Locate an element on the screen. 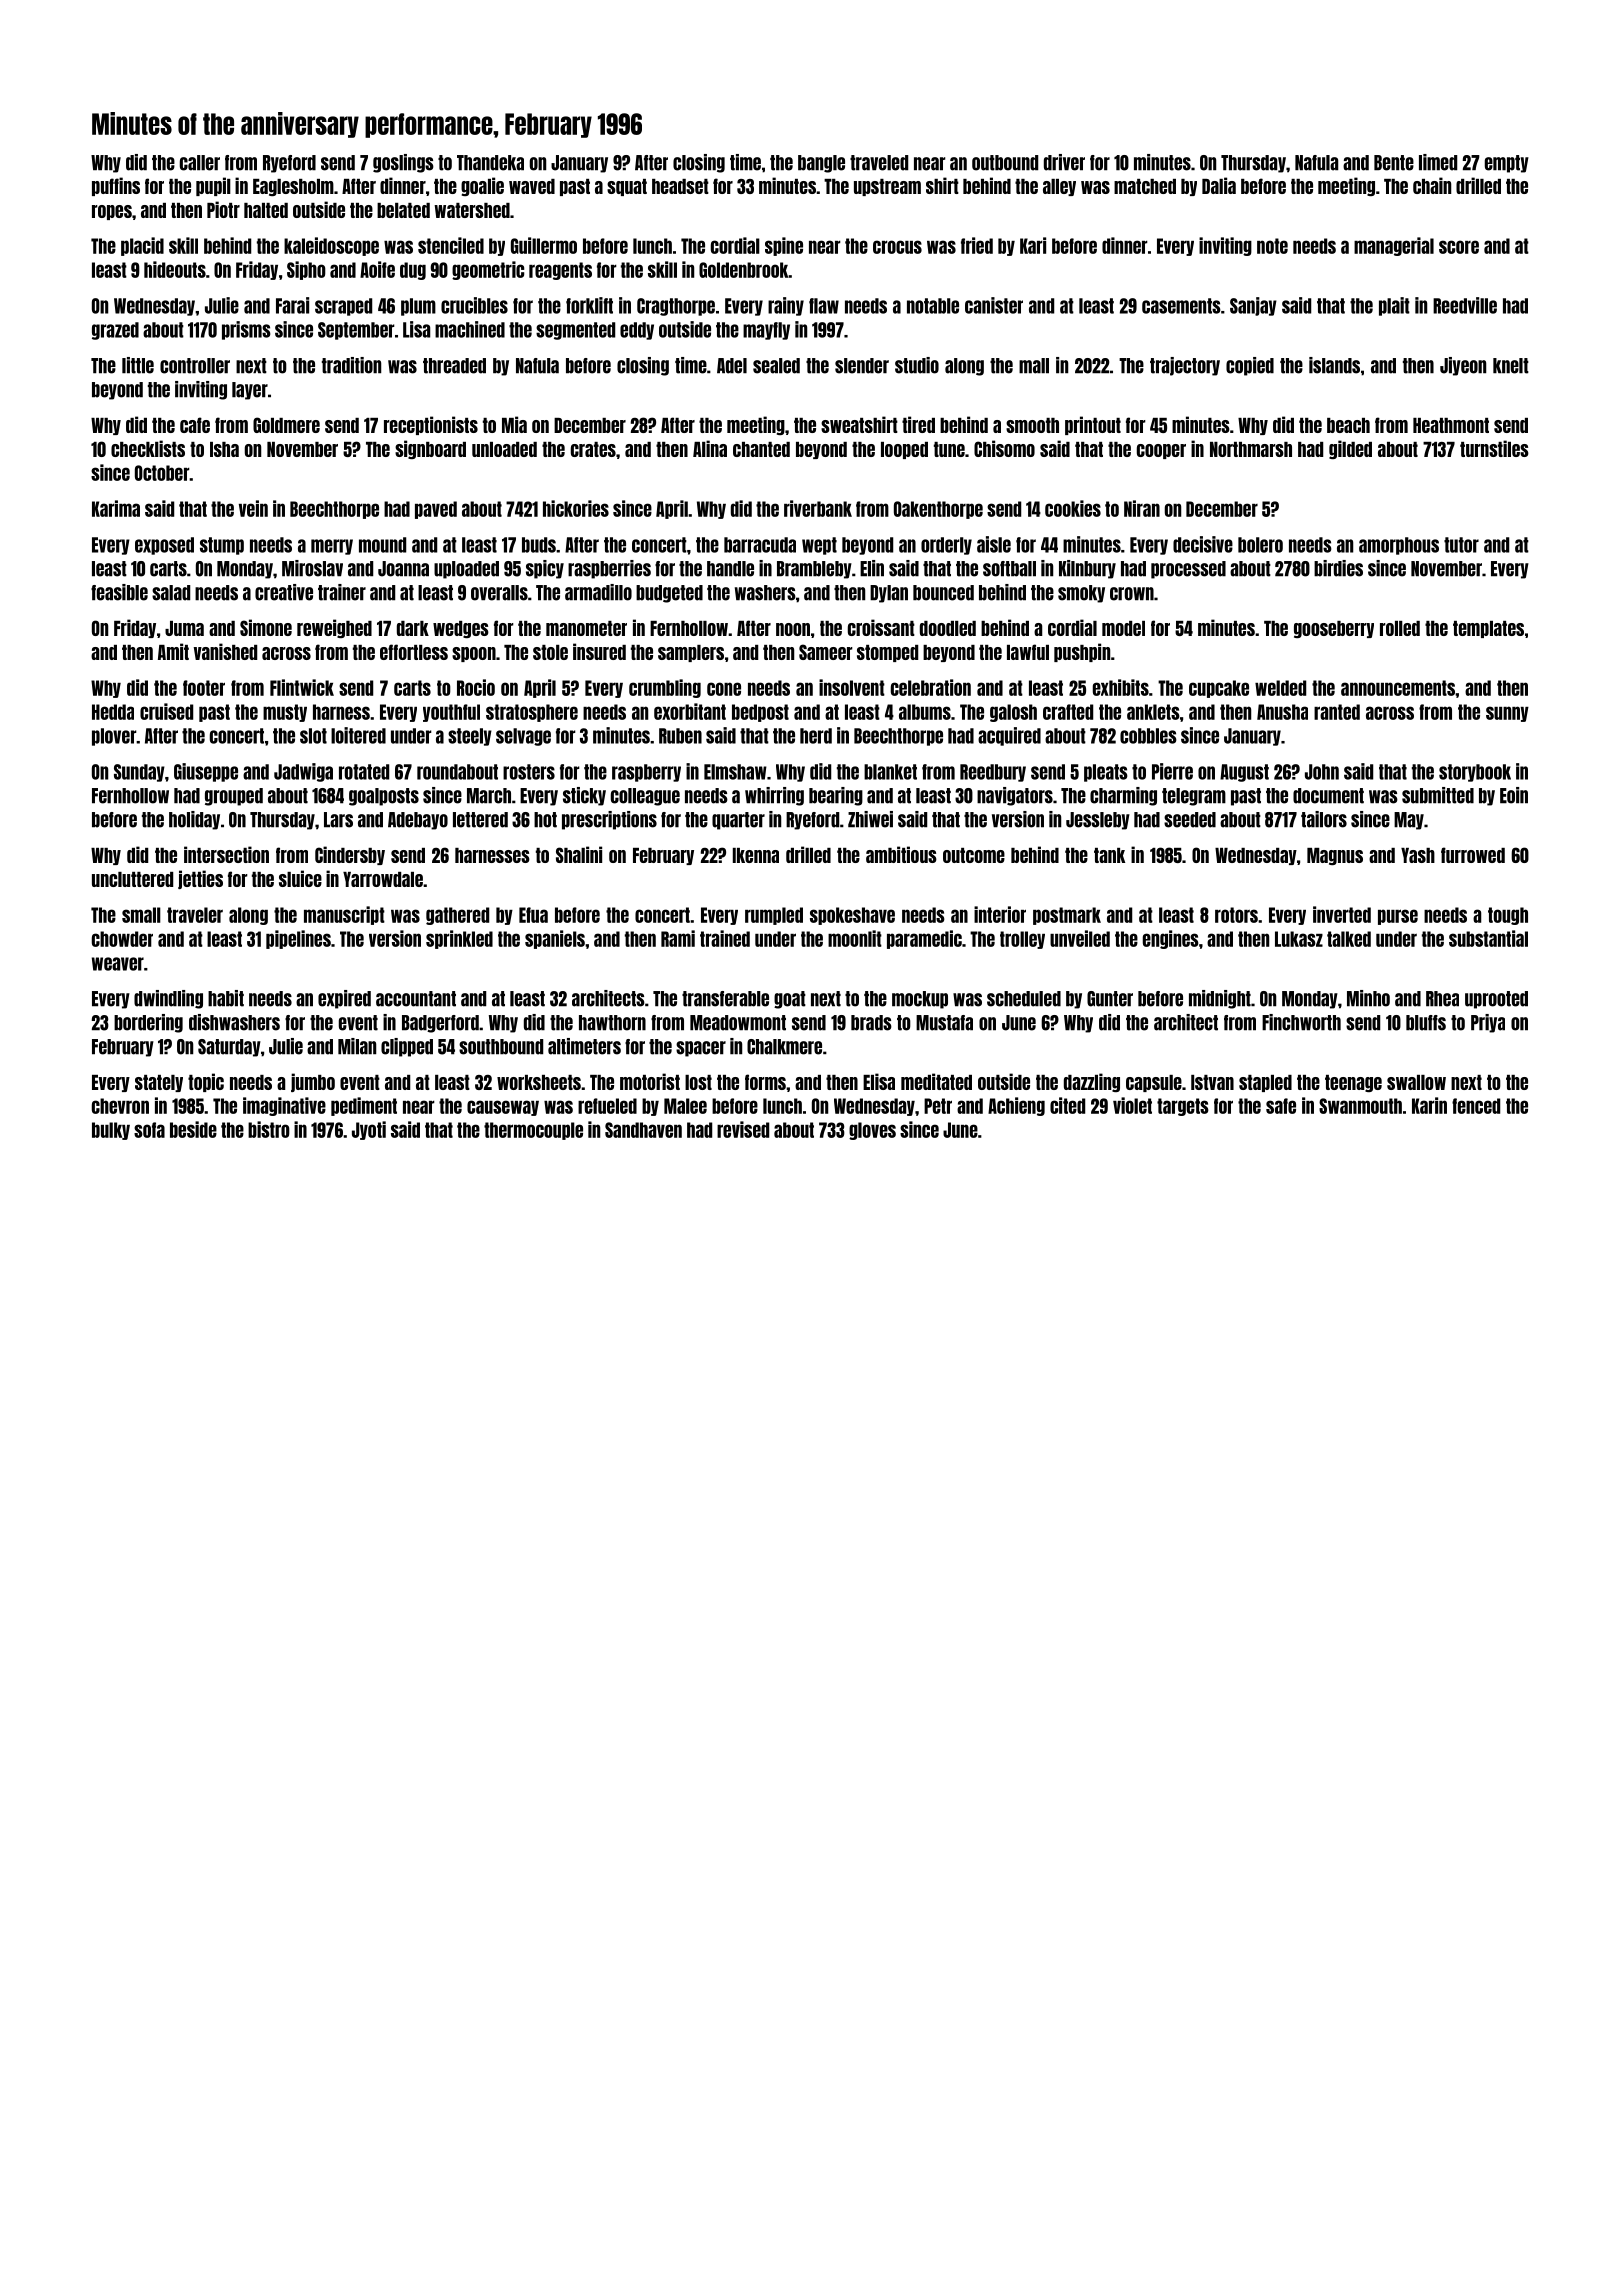  document is located at coordinates (1328, 796).
